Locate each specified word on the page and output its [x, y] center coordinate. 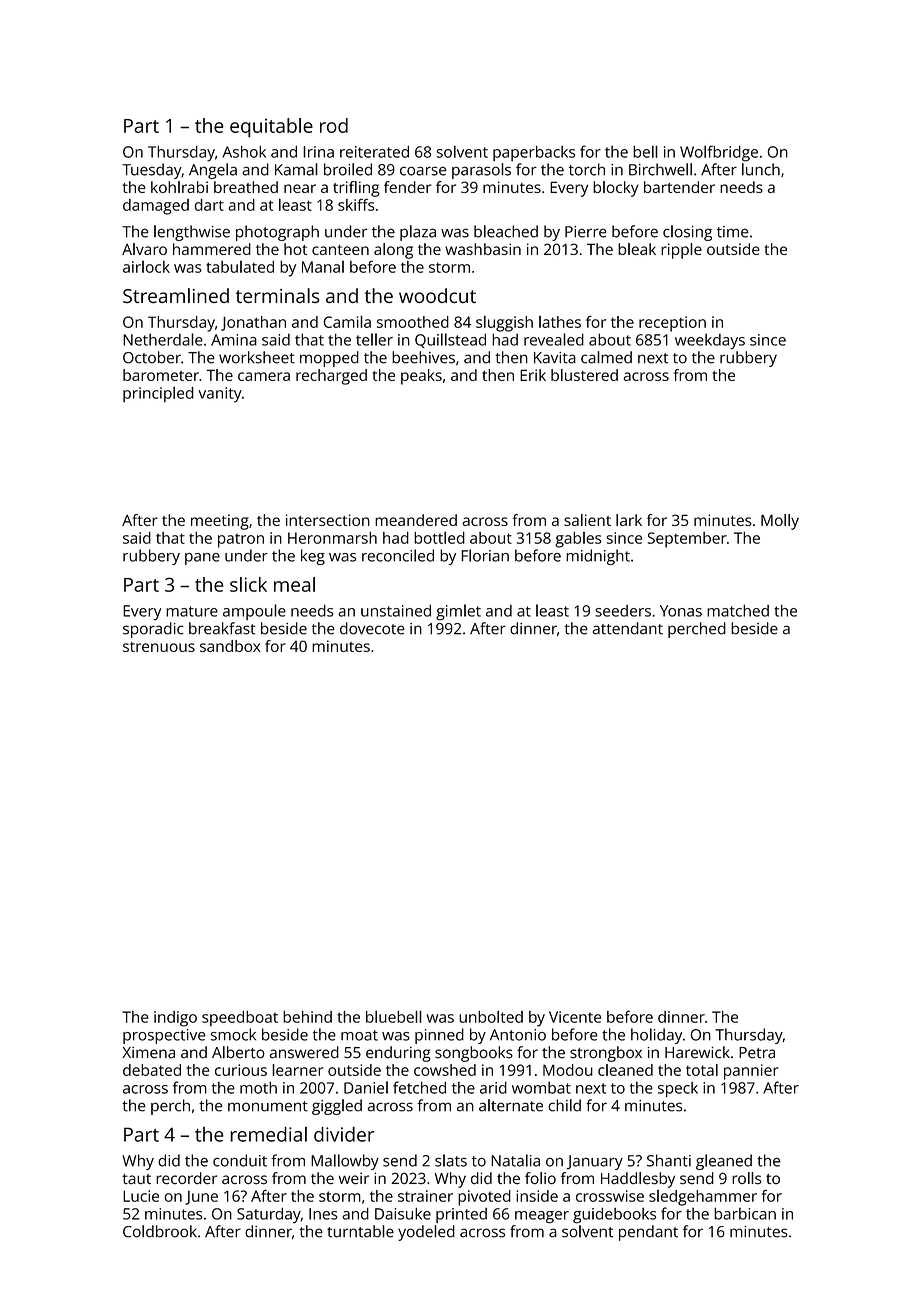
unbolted [491, 1016]
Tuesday [152, 171]
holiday [656, 1036]
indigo [175, 1019]
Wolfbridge [719, 153]
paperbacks [534, 153]
